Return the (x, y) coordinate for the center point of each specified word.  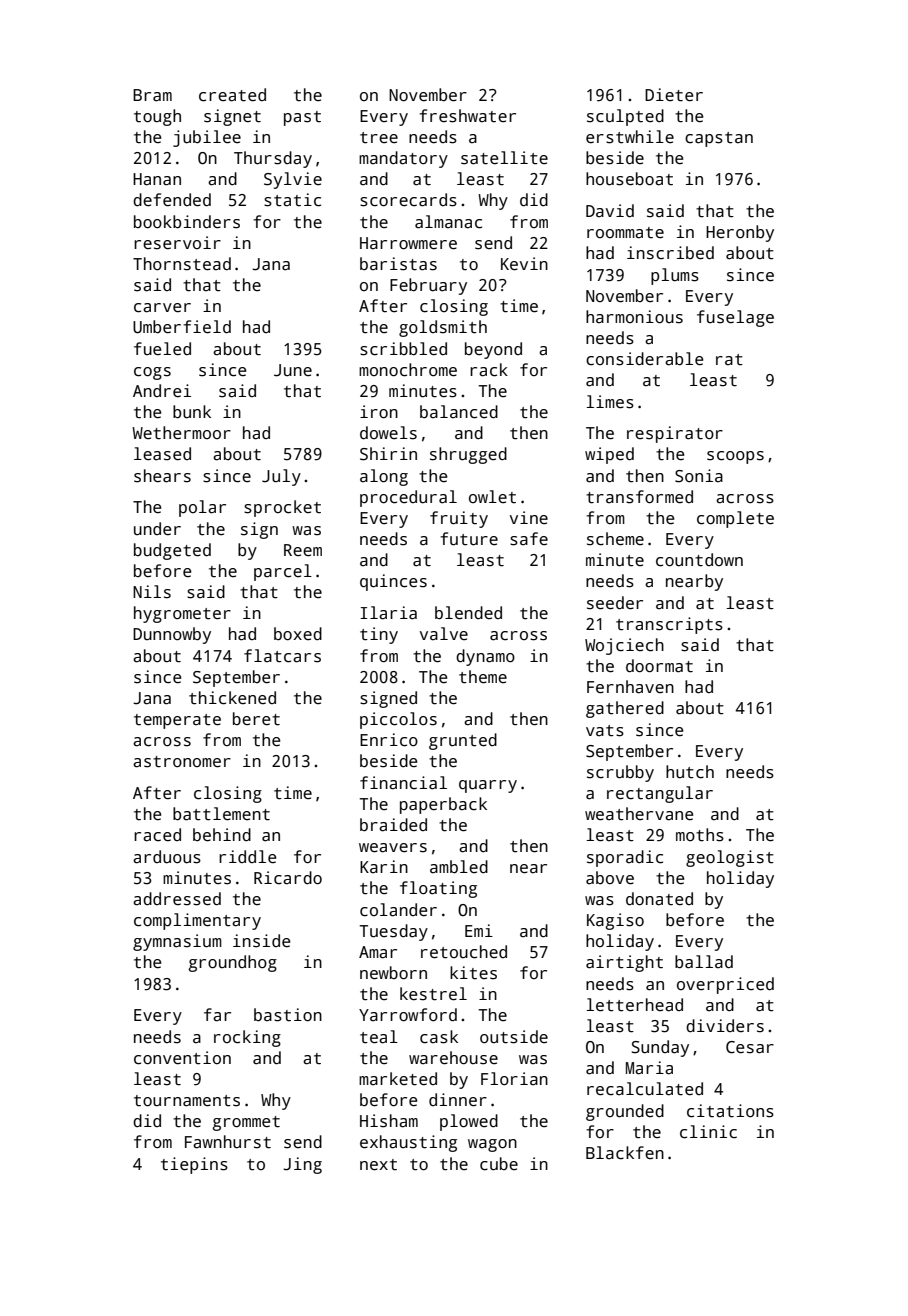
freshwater (467, 116)
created (232, 95)
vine (529, 517)
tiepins (194, 1165)
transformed (639, 497)
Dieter (674, 95)
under (157, 529)
